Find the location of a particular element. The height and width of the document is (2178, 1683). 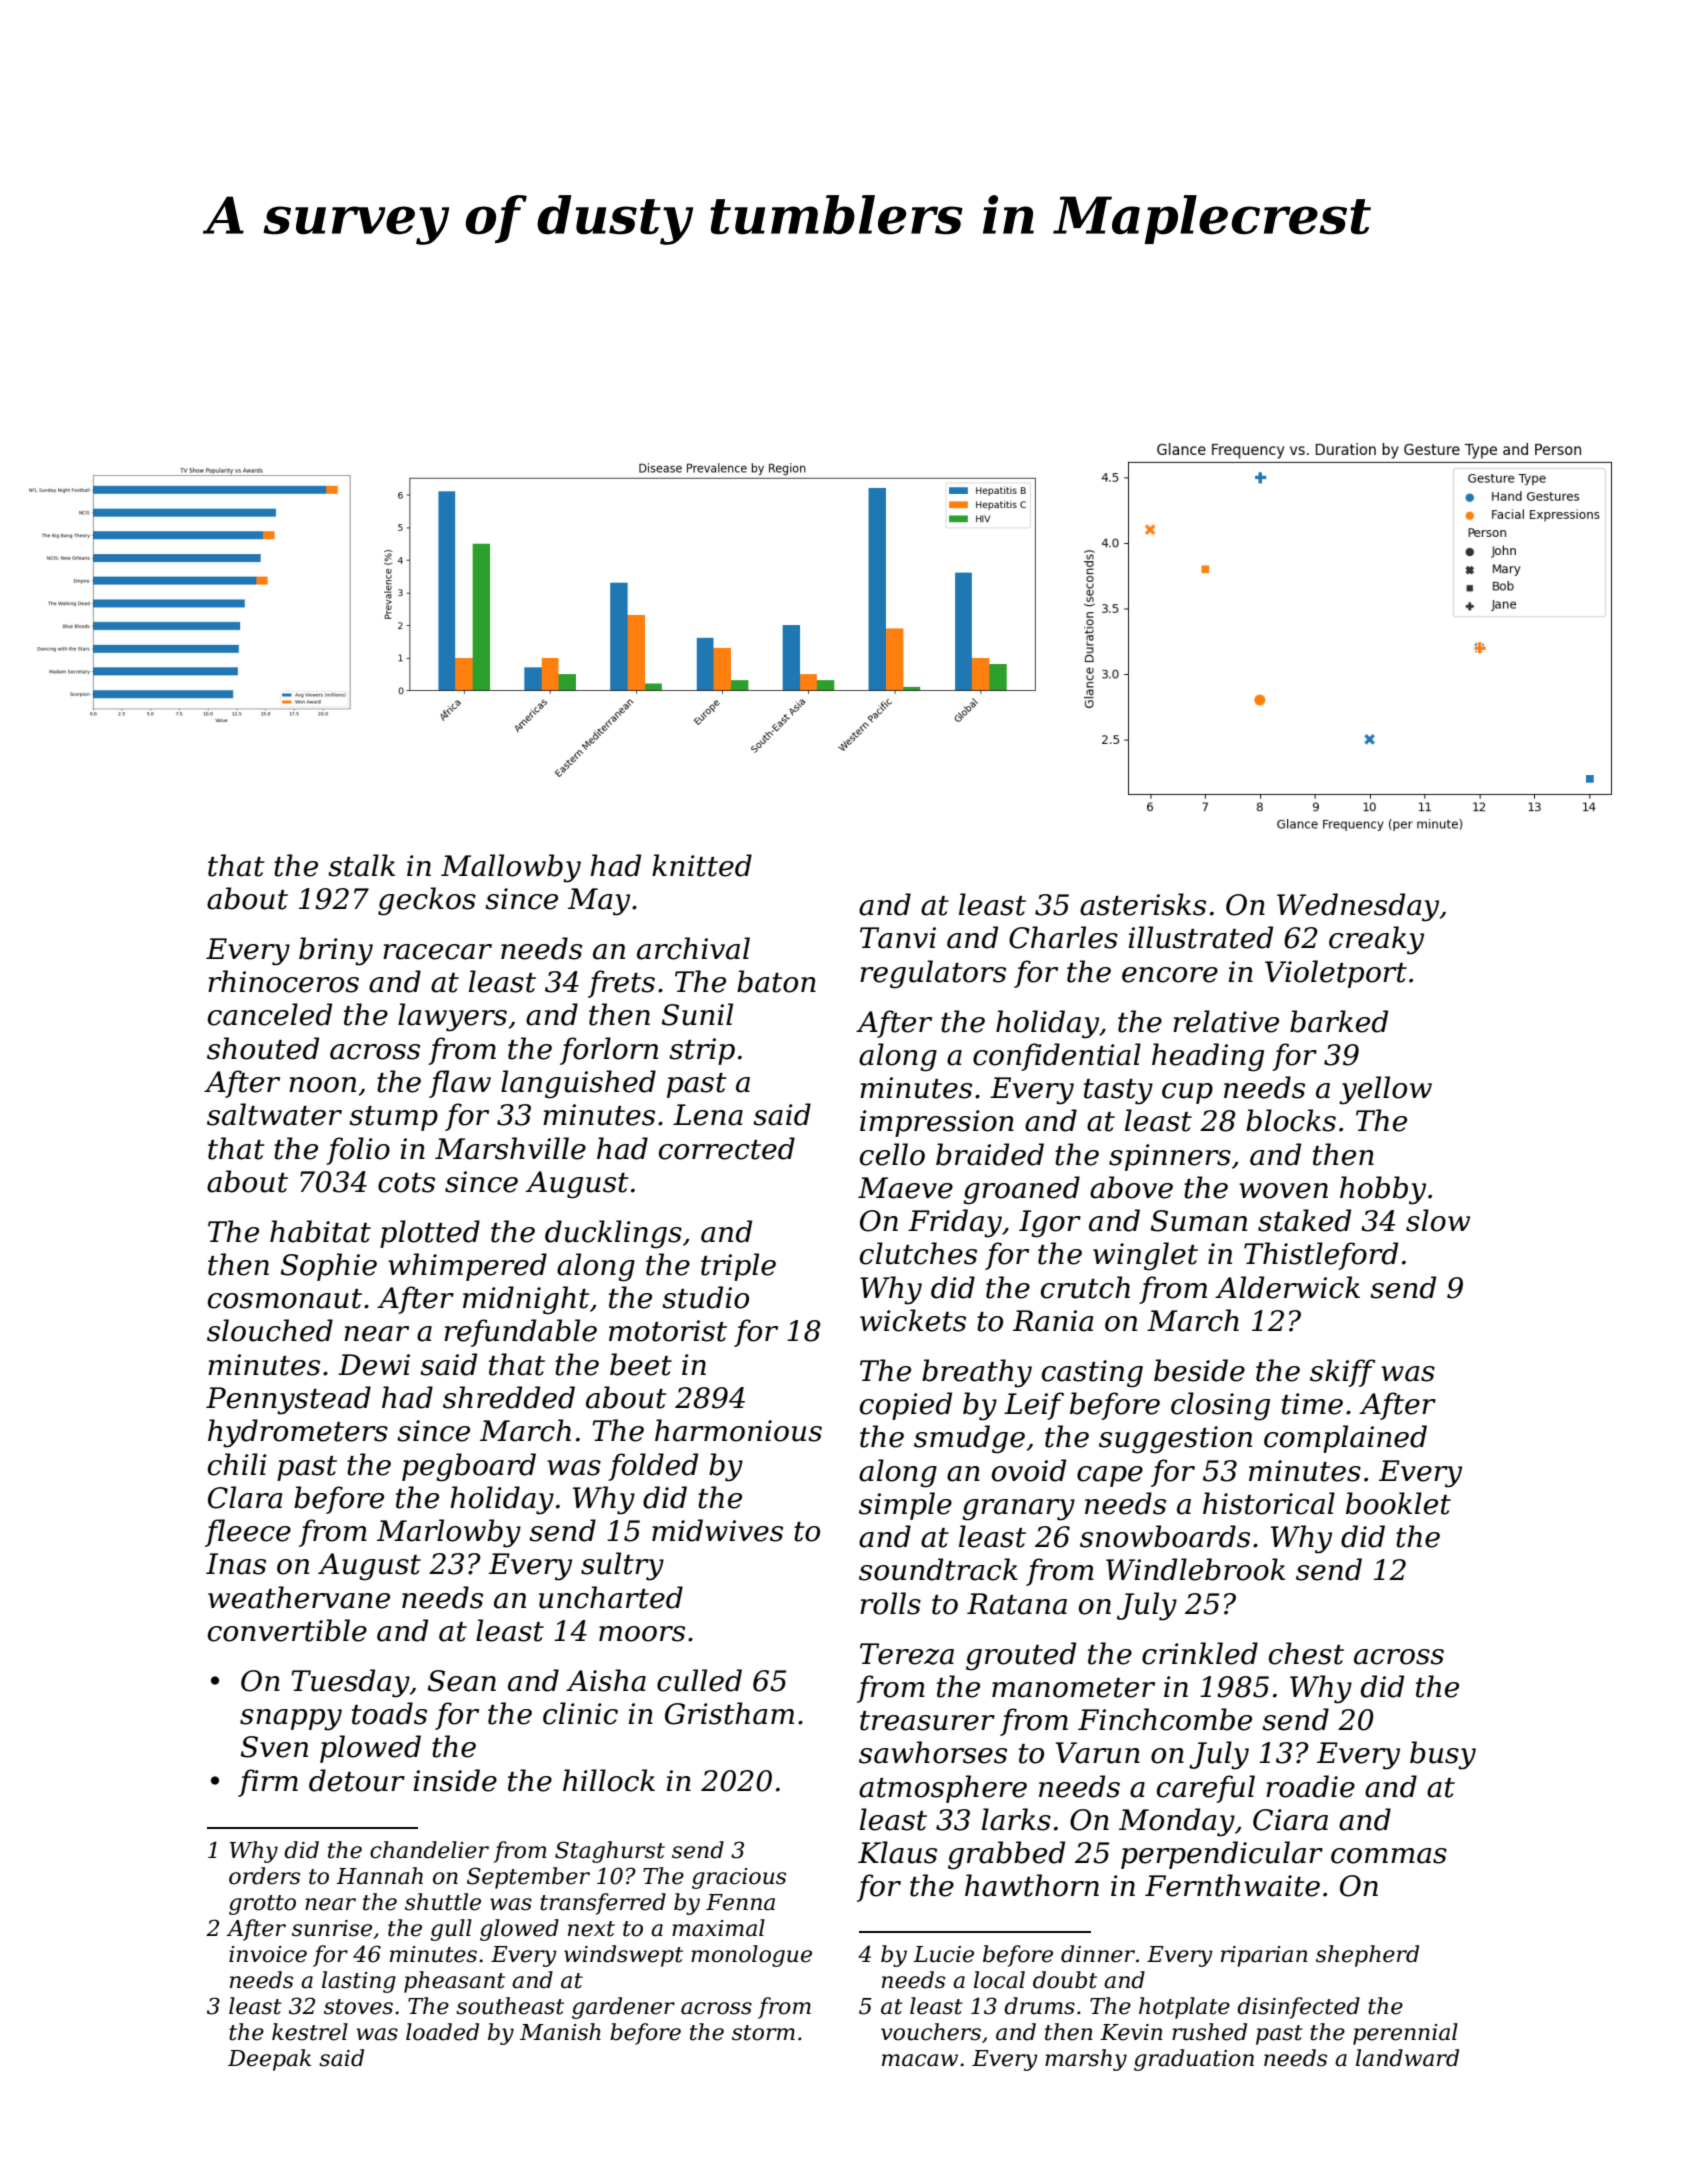

Mallowby is located at coordinates (511, 868).
